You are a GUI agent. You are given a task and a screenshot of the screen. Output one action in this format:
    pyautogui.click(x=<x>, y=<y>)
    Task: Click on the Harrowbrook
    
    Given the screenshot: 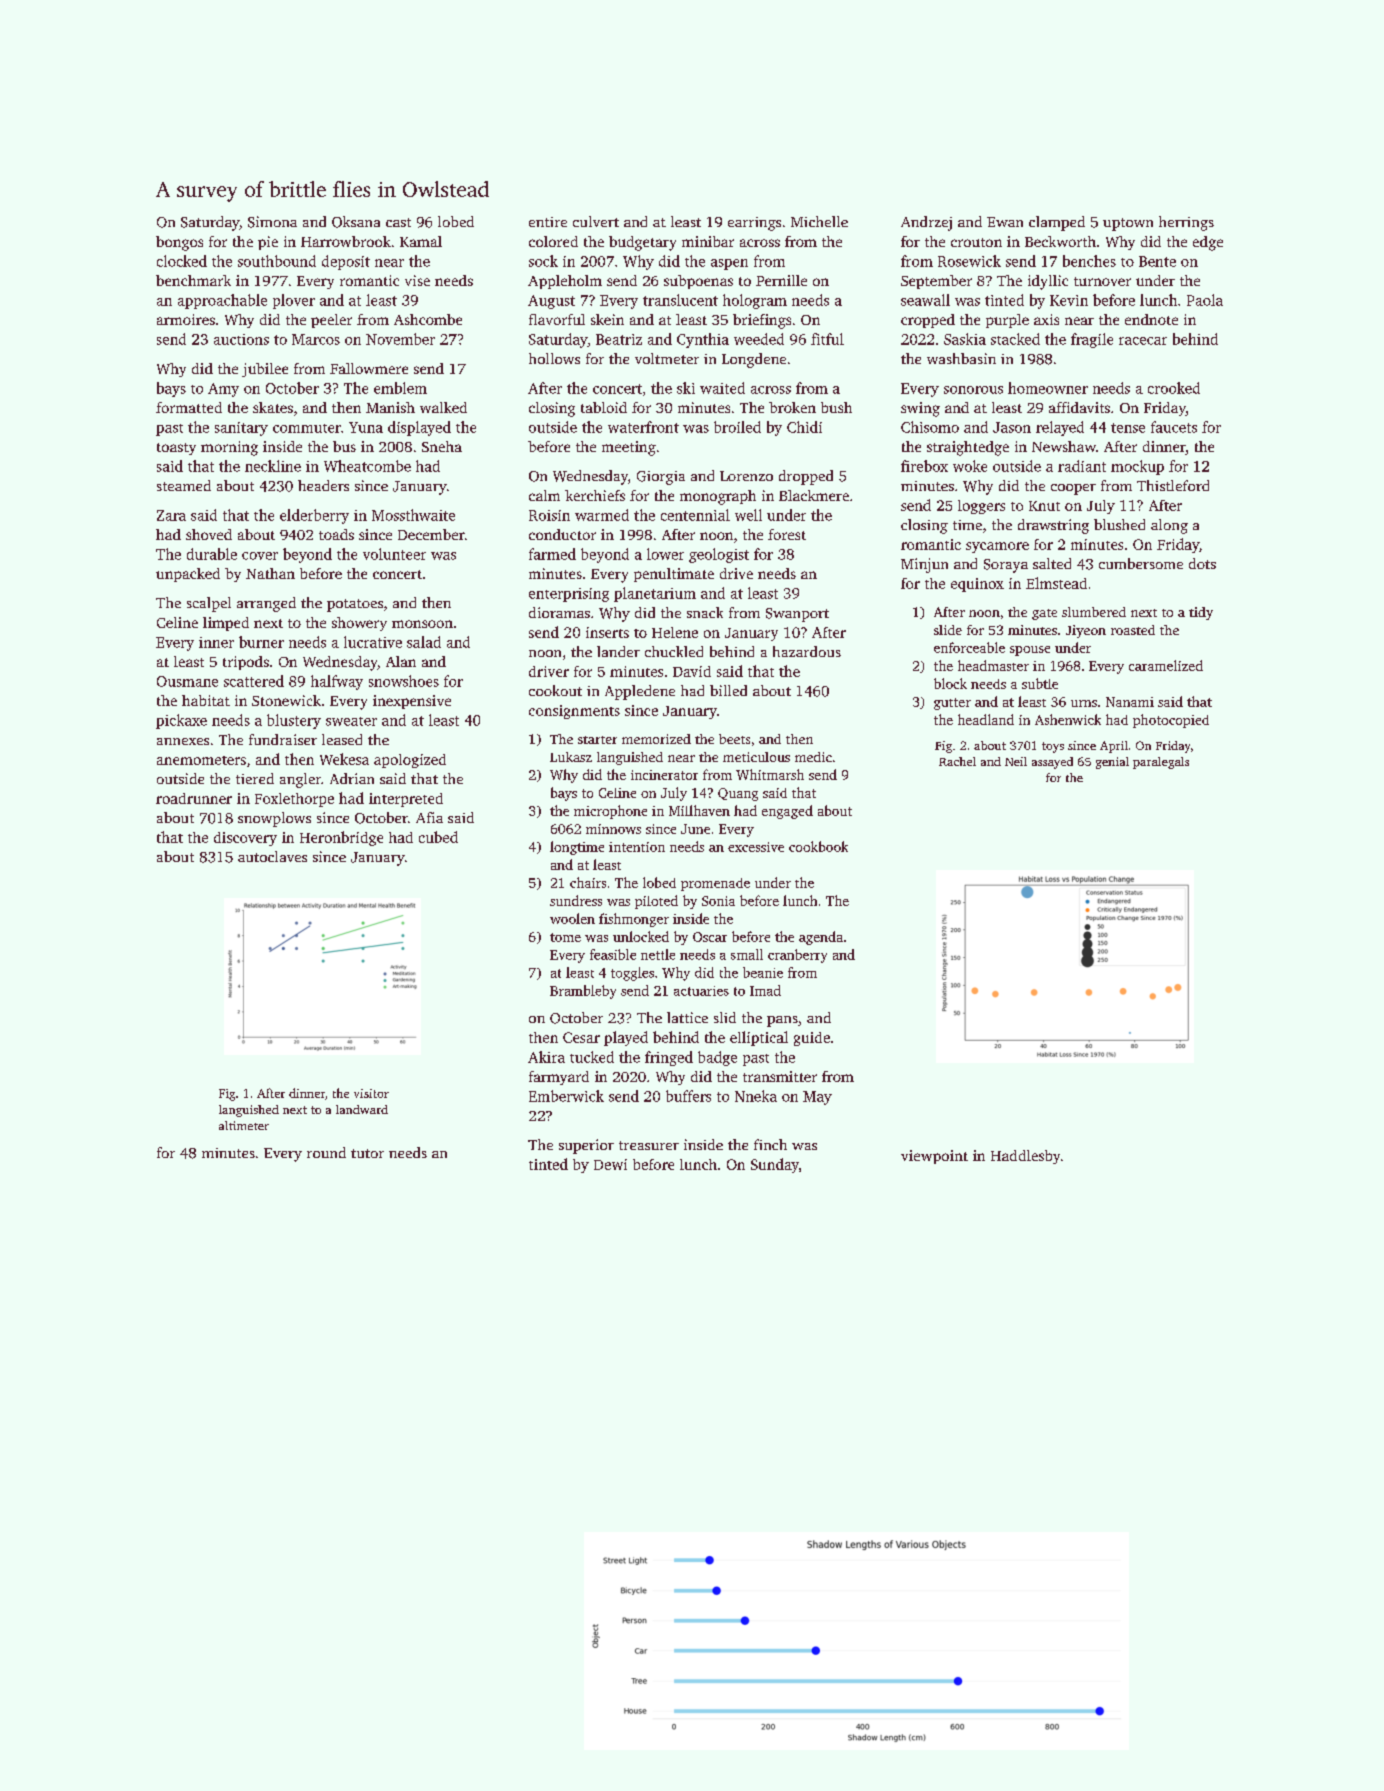 What is the action you would take?
    pyautogui.click(x=346, y=241)
